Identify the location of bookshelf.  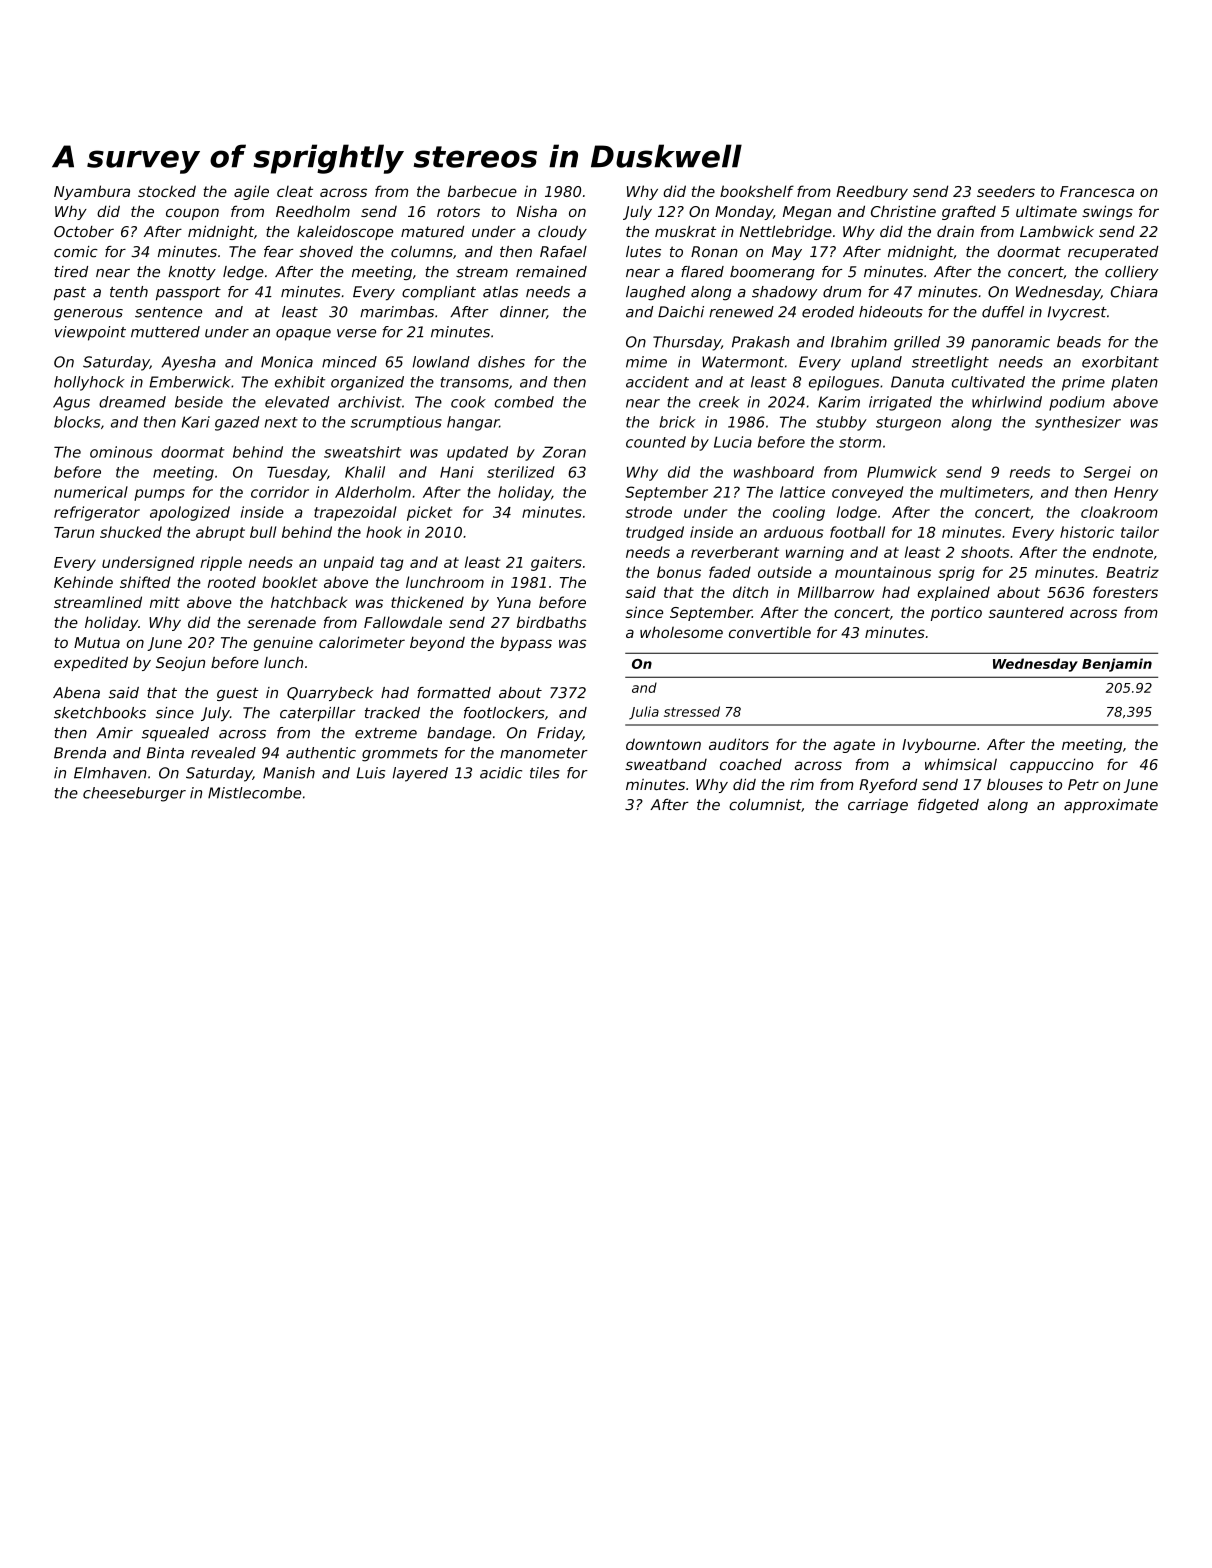
(757, 191).
